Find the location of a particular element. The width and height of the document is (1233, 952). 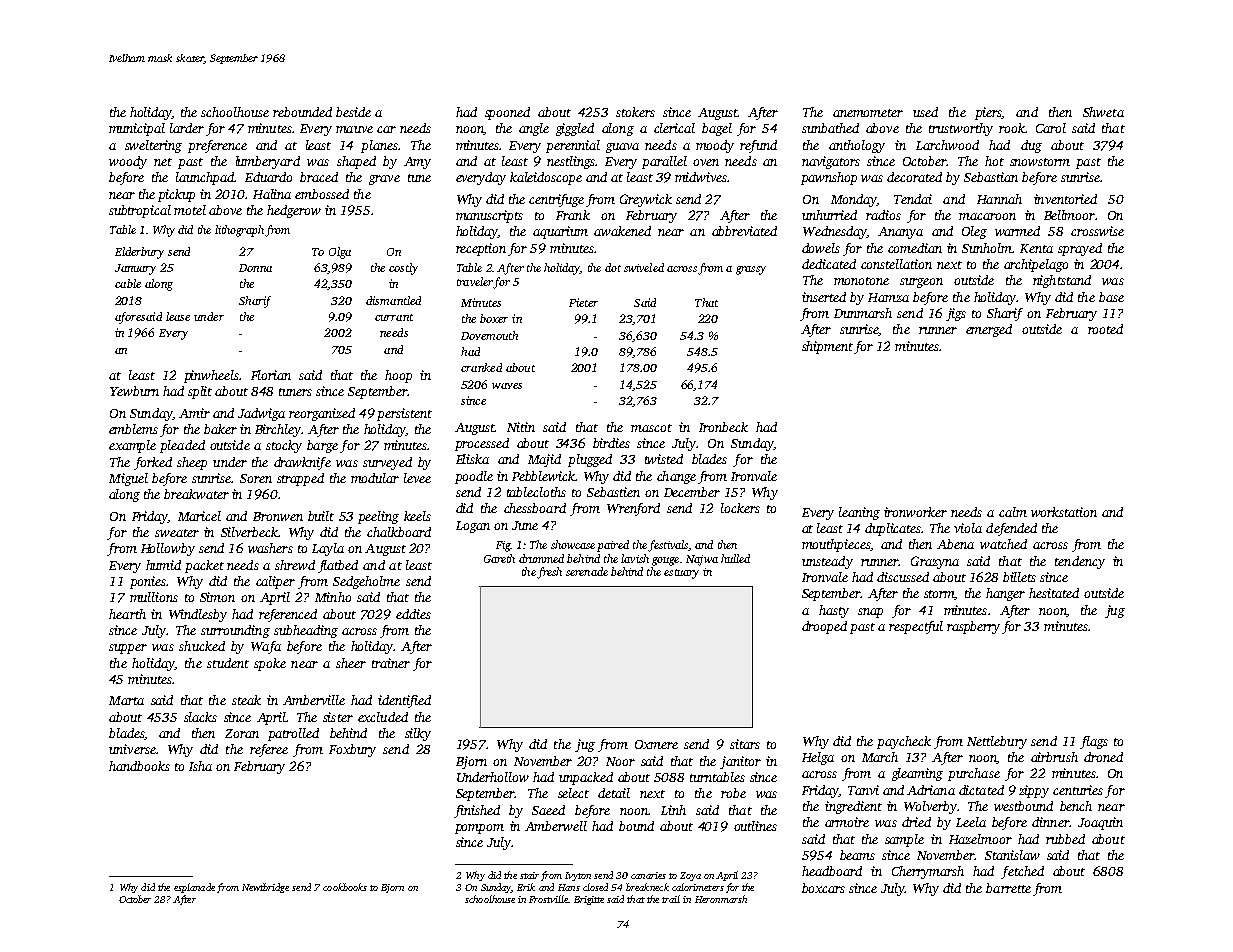

constellation is located at coordinates (896, 264).
